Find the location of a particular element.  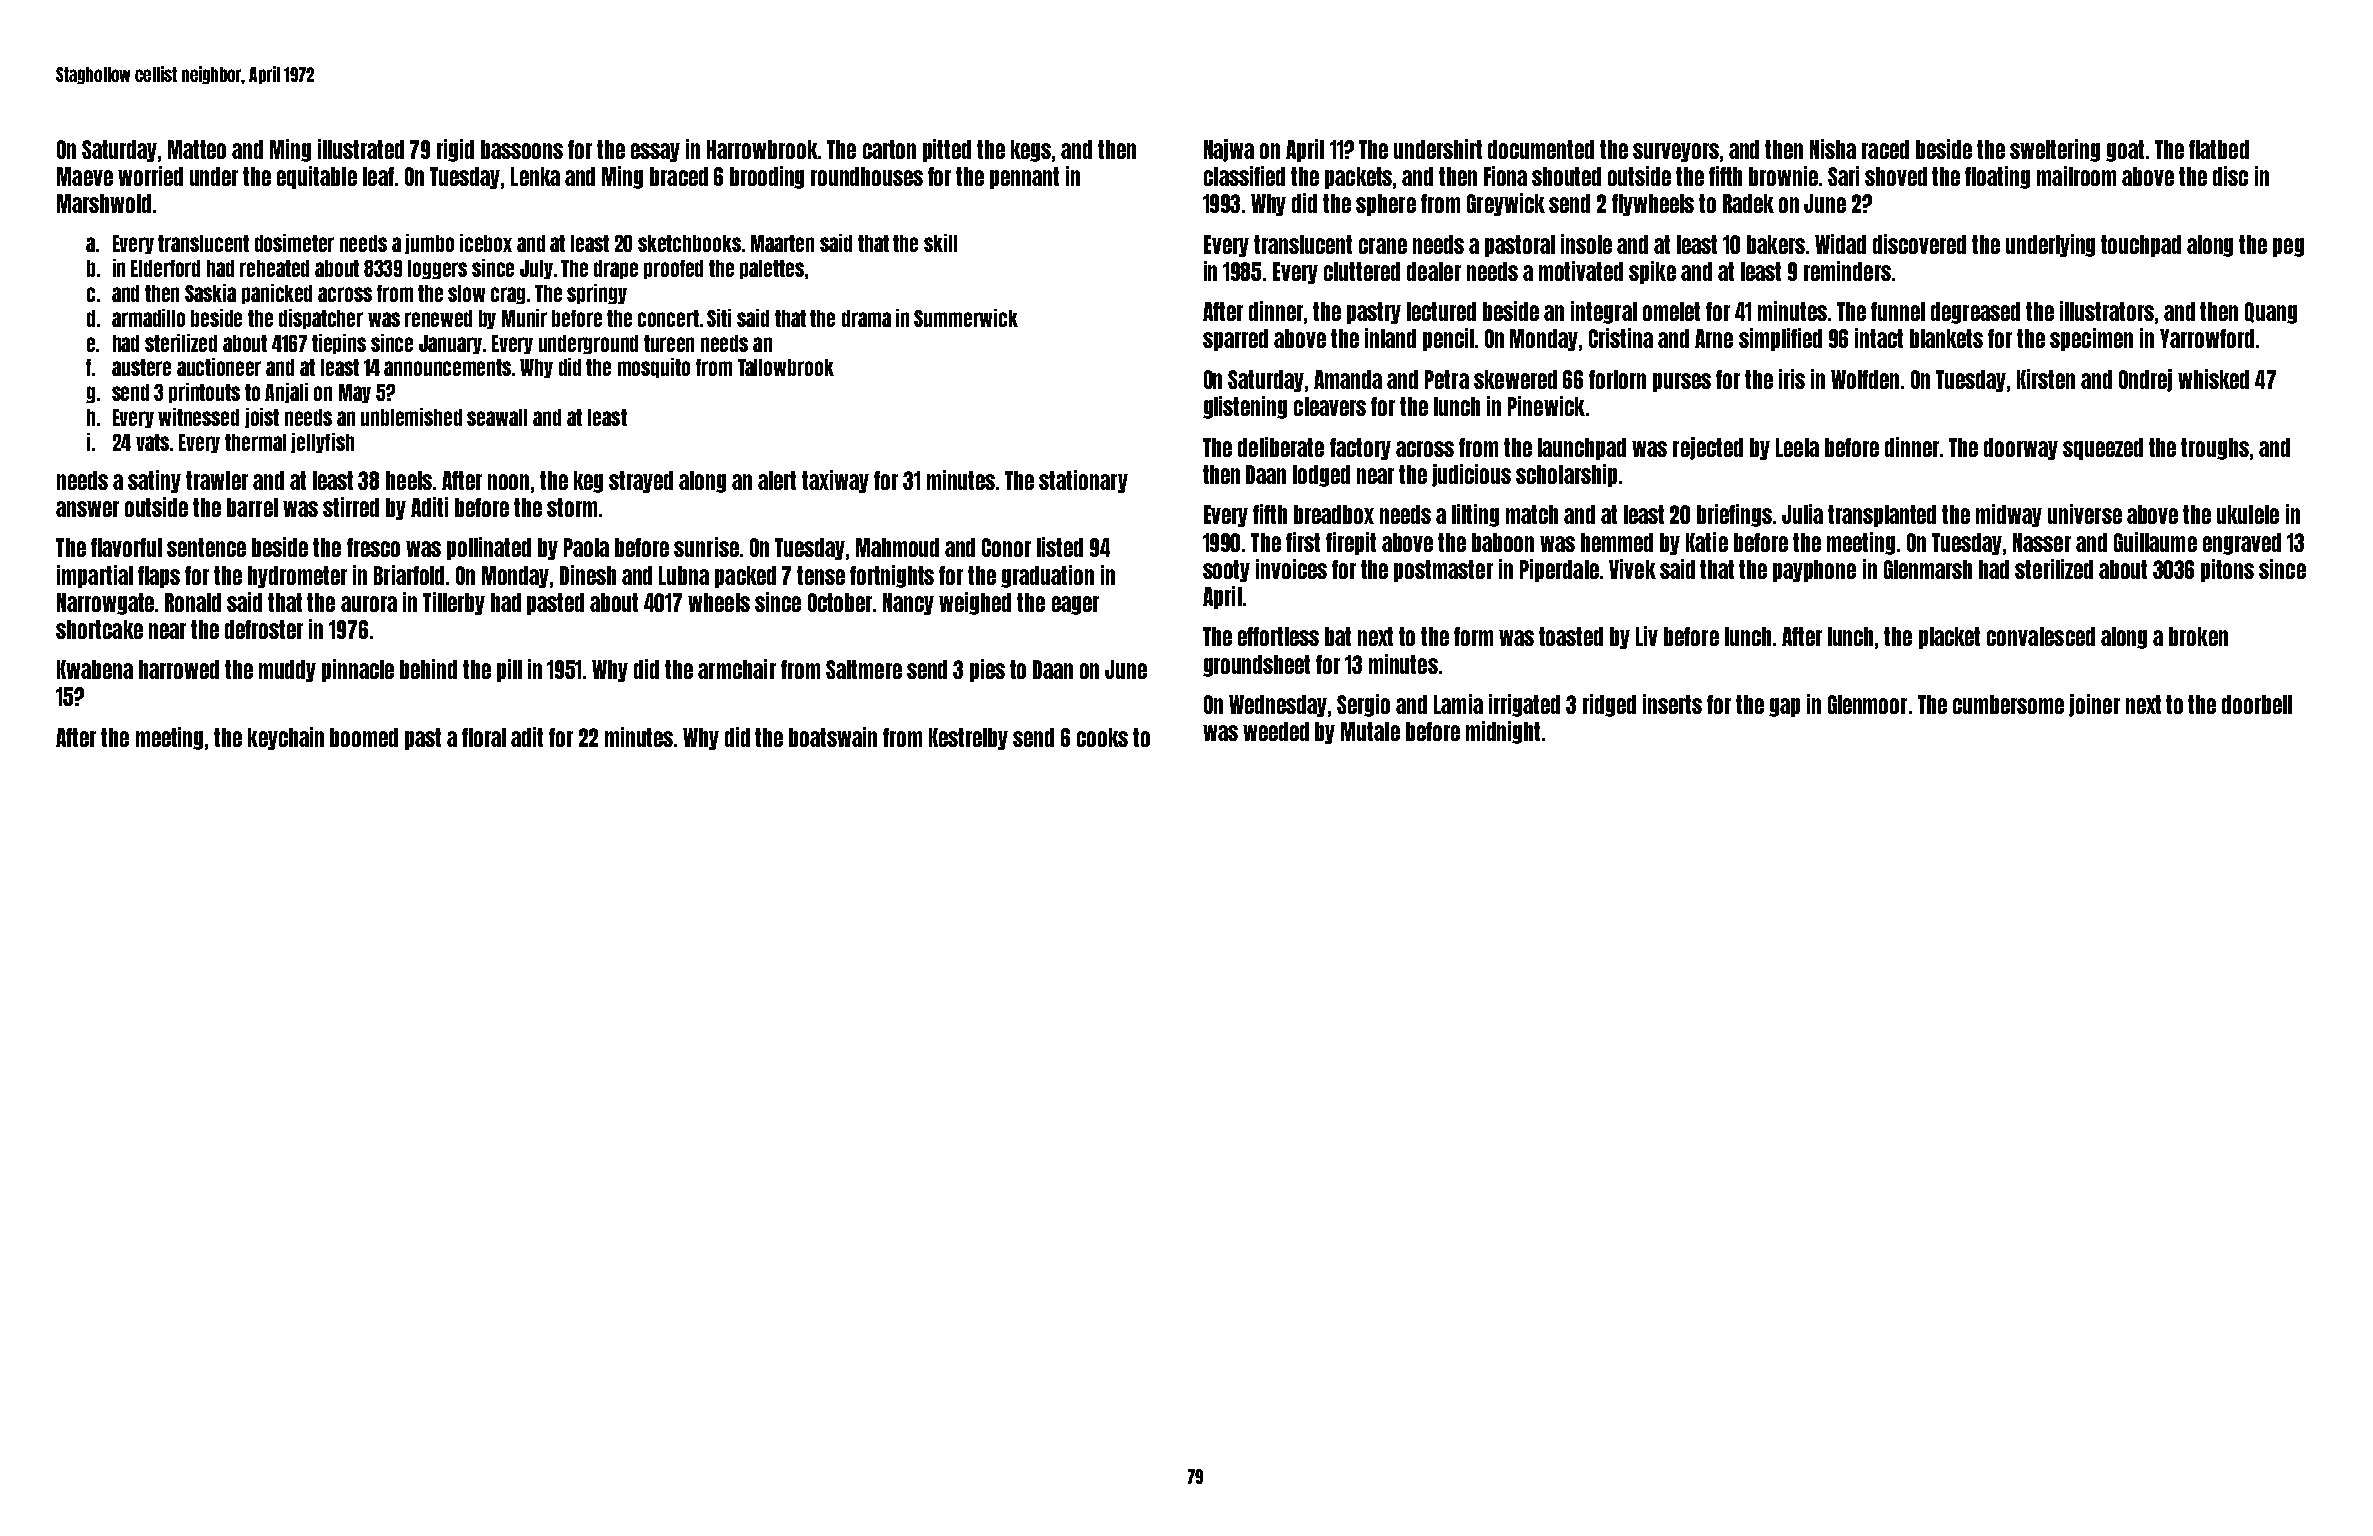

cooks is located at coordinates (1102, 737).
